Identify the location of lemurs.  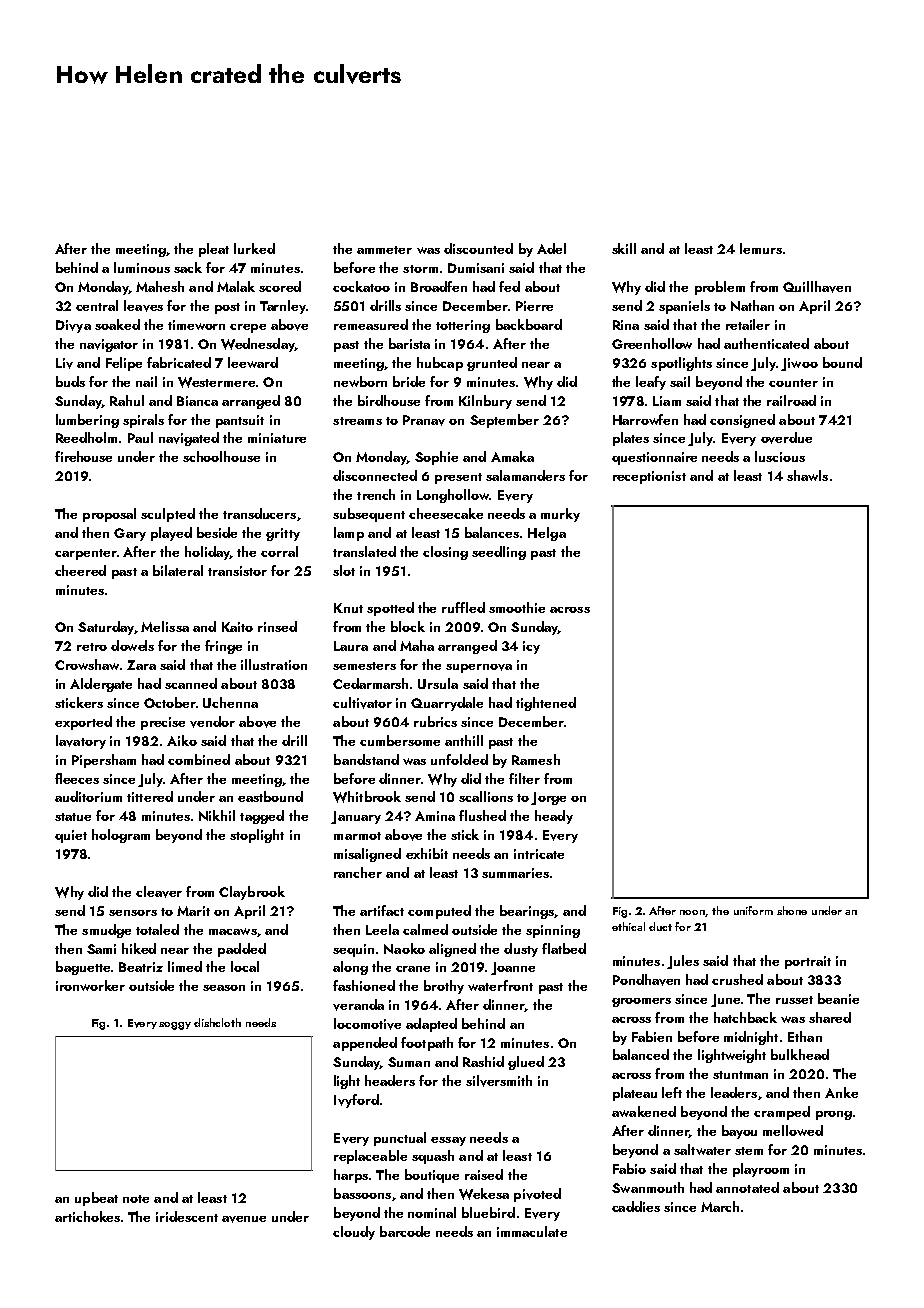
(761, 248).
